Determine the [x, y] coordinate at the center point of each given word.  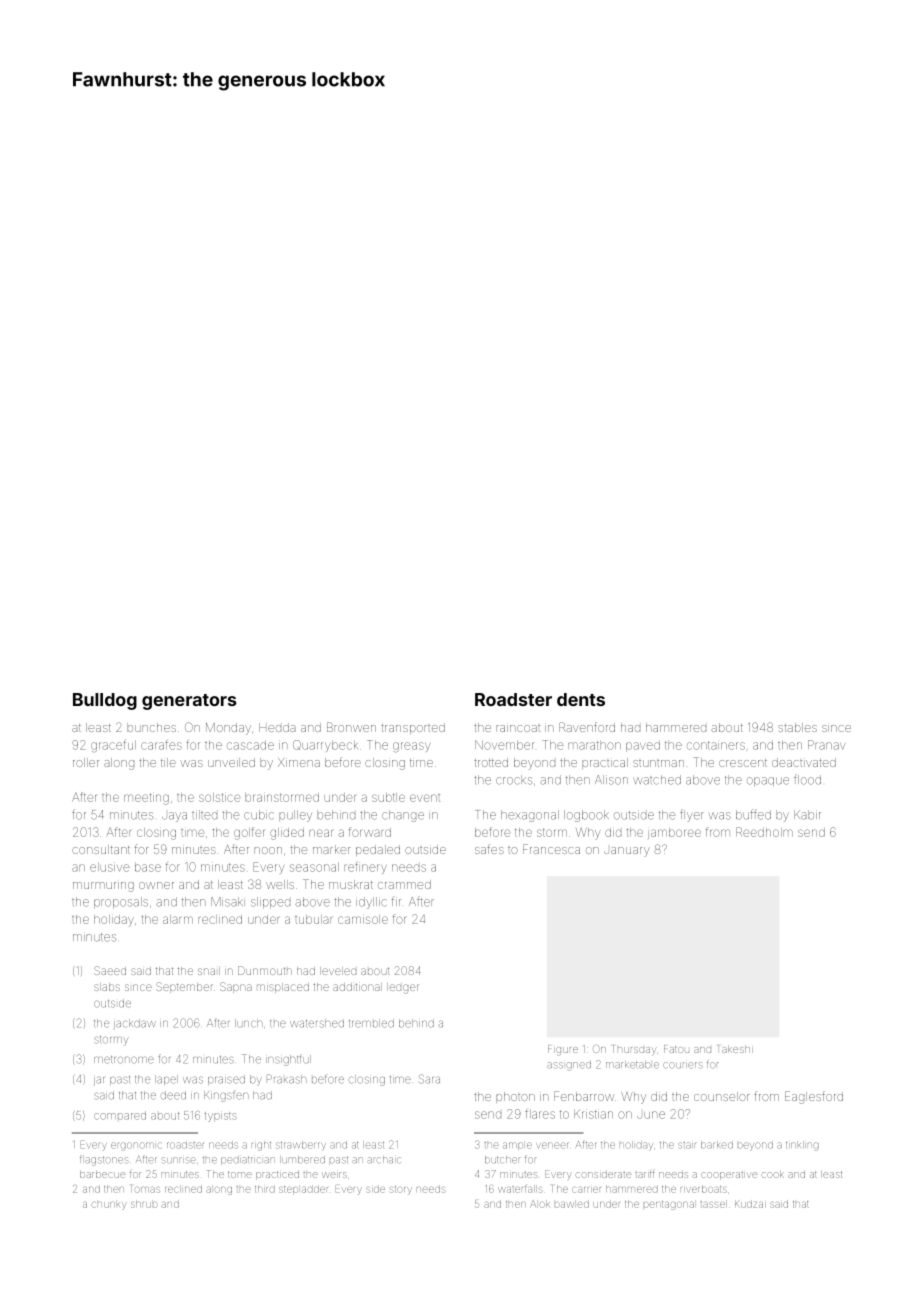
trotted [491, 762]
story [401, 1190]
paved [643, 746]
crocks [514, 780]
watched [657, 780]
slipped [270, 903]
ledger [403, 988]
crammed [404, 884]
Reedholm [764, 832]
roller [86, 762]
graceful [113, 746]
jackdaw [134, 1024]
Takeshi [735, 1049]
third [265, 1188]
